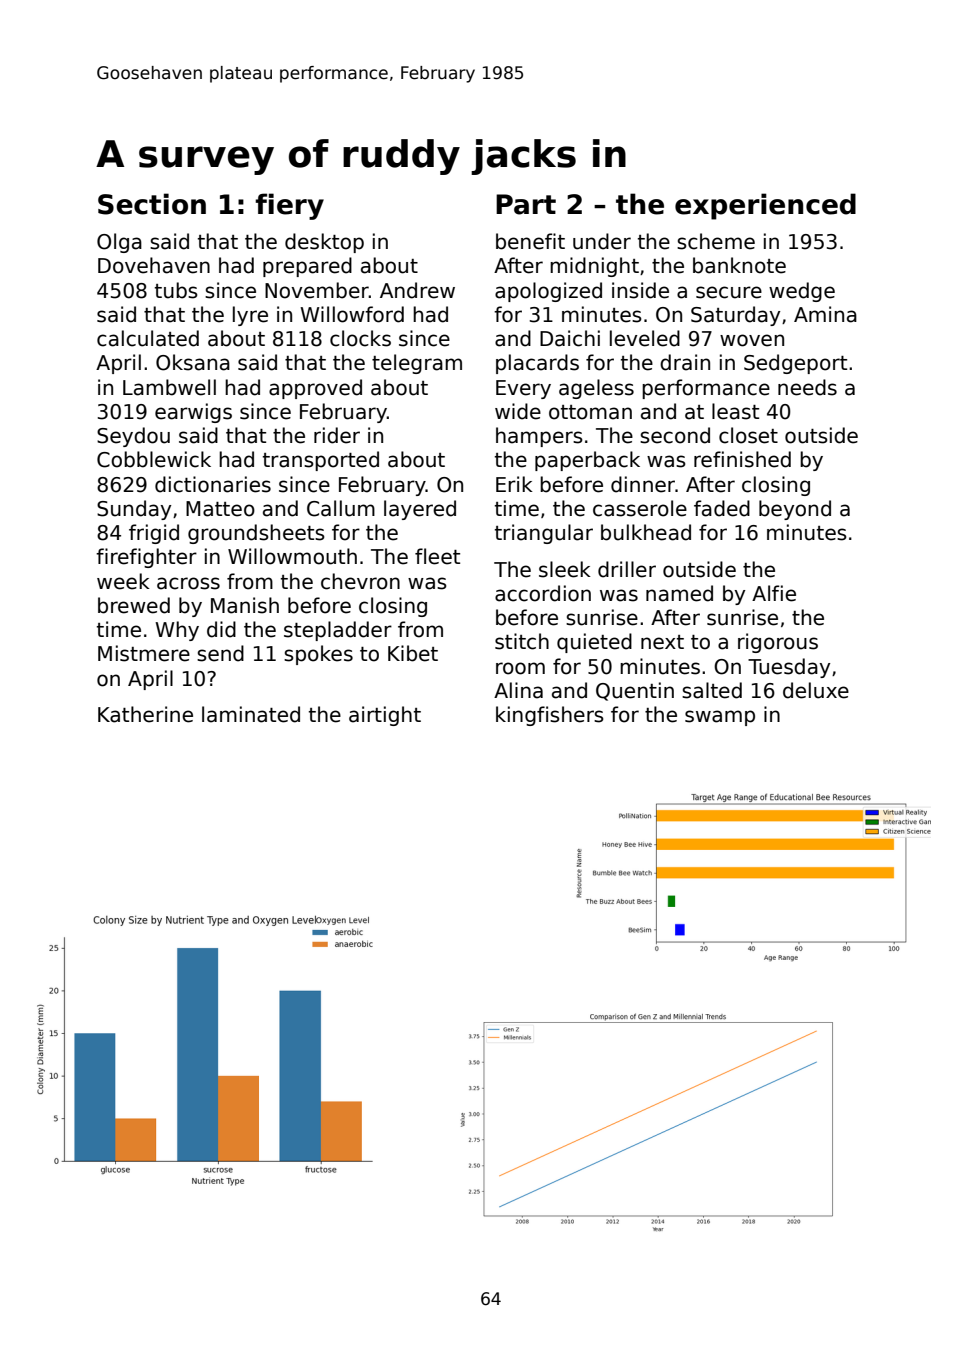 This page has width=960, height=1364. What do you see at coordinates (154, 534) in the page?
I see `frigid` at bounding box center [154, 534].
